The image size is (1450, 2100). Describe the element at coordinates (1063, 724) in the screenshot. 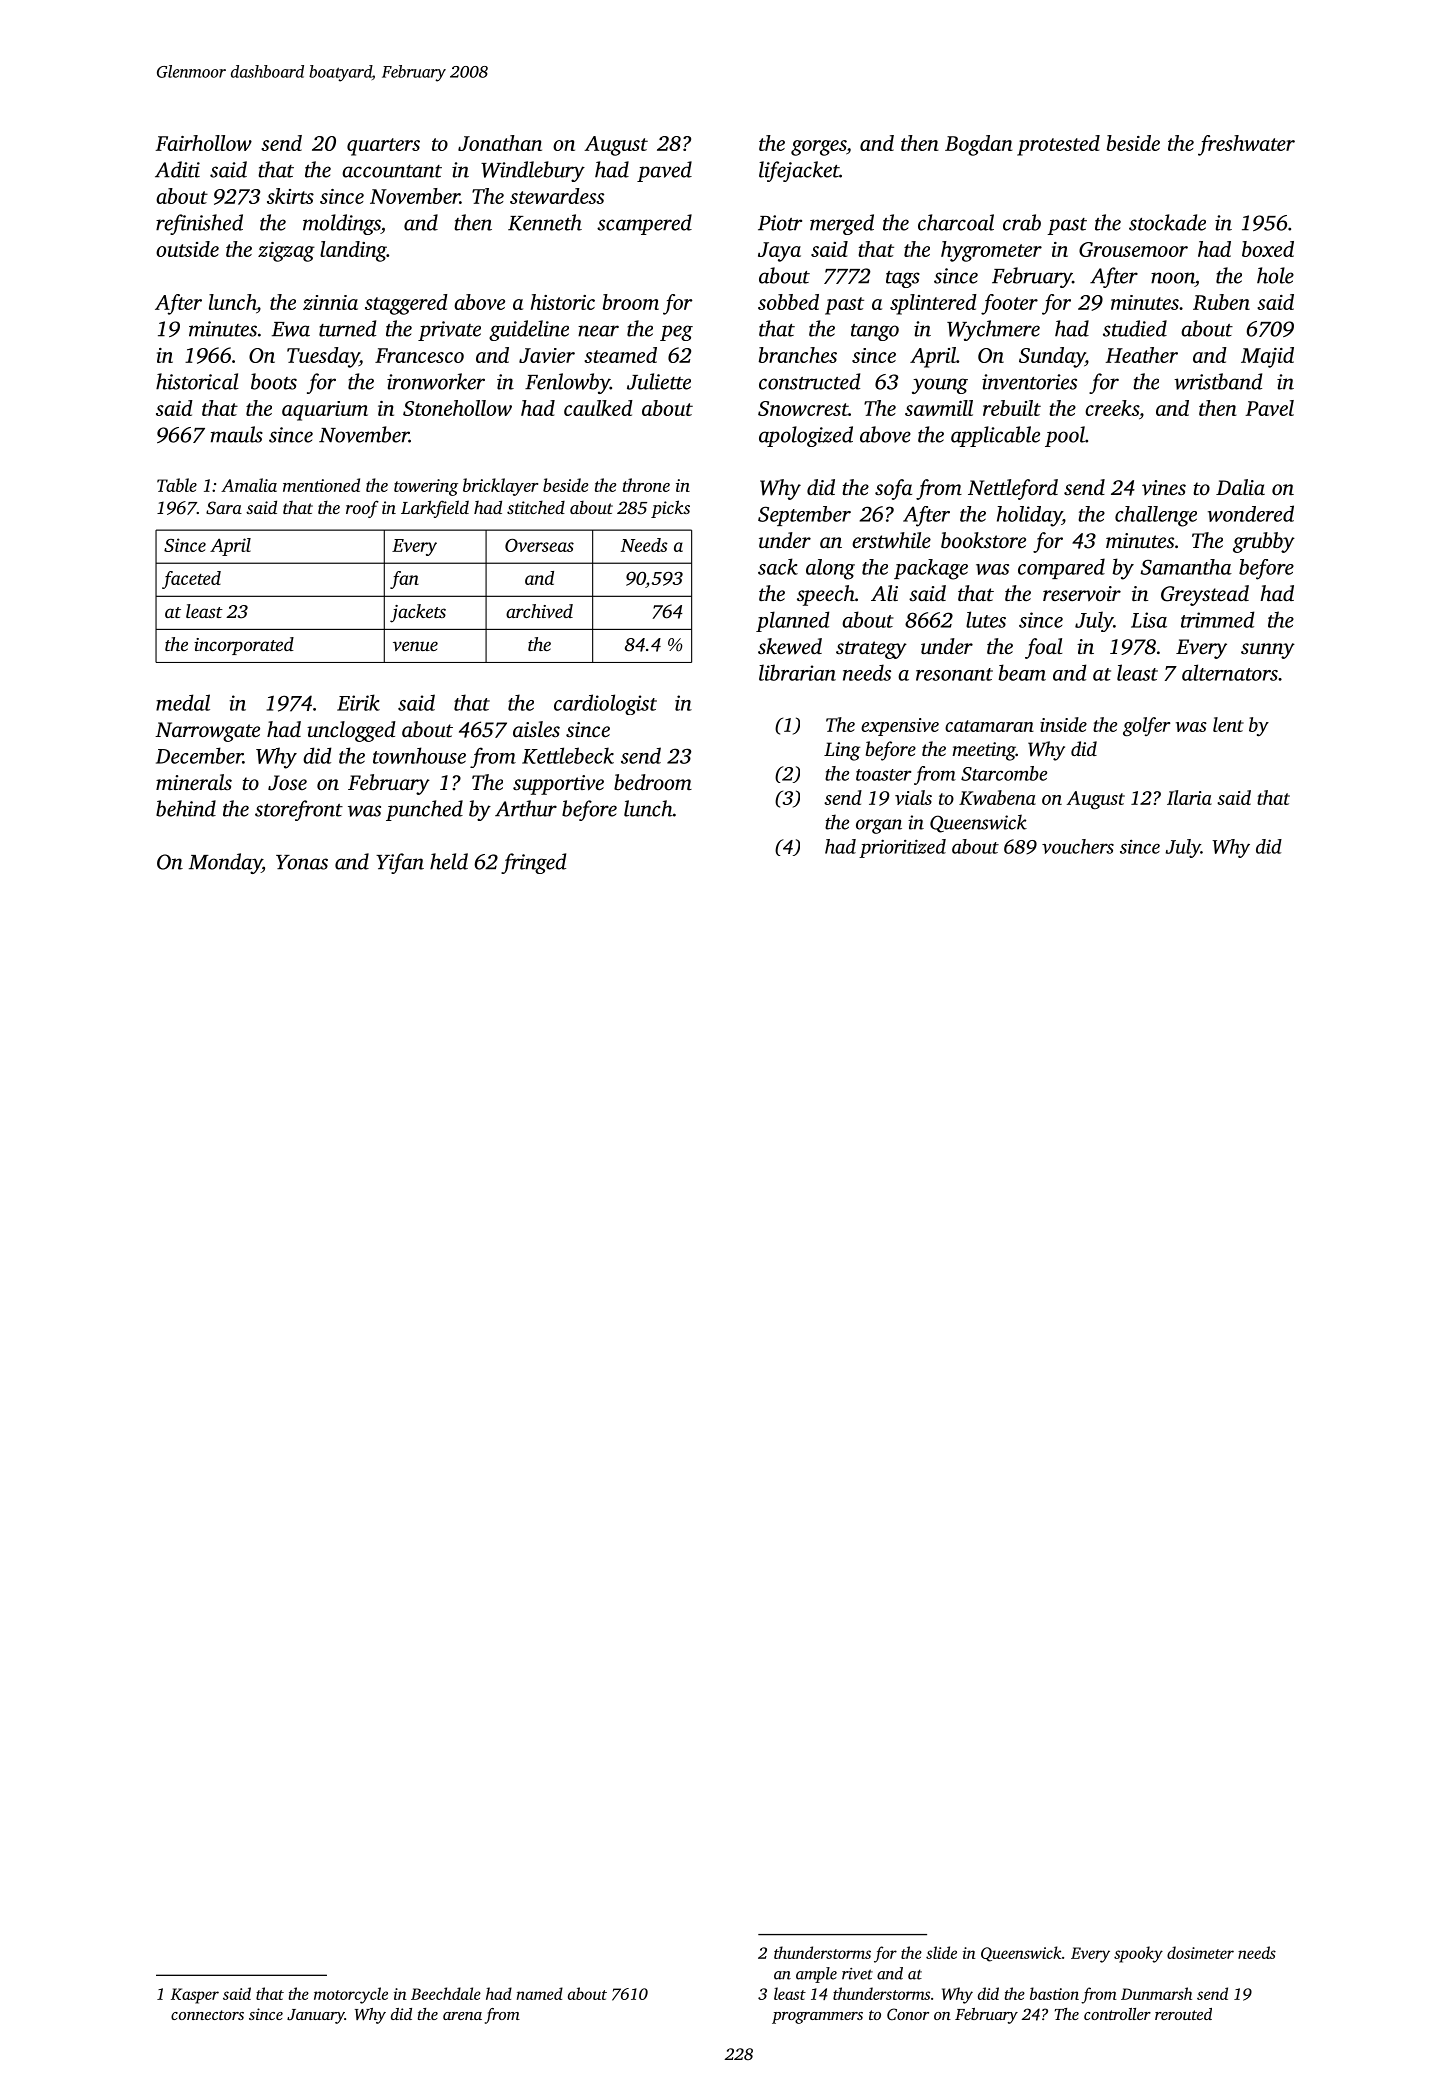

I see `inside` at that location.
